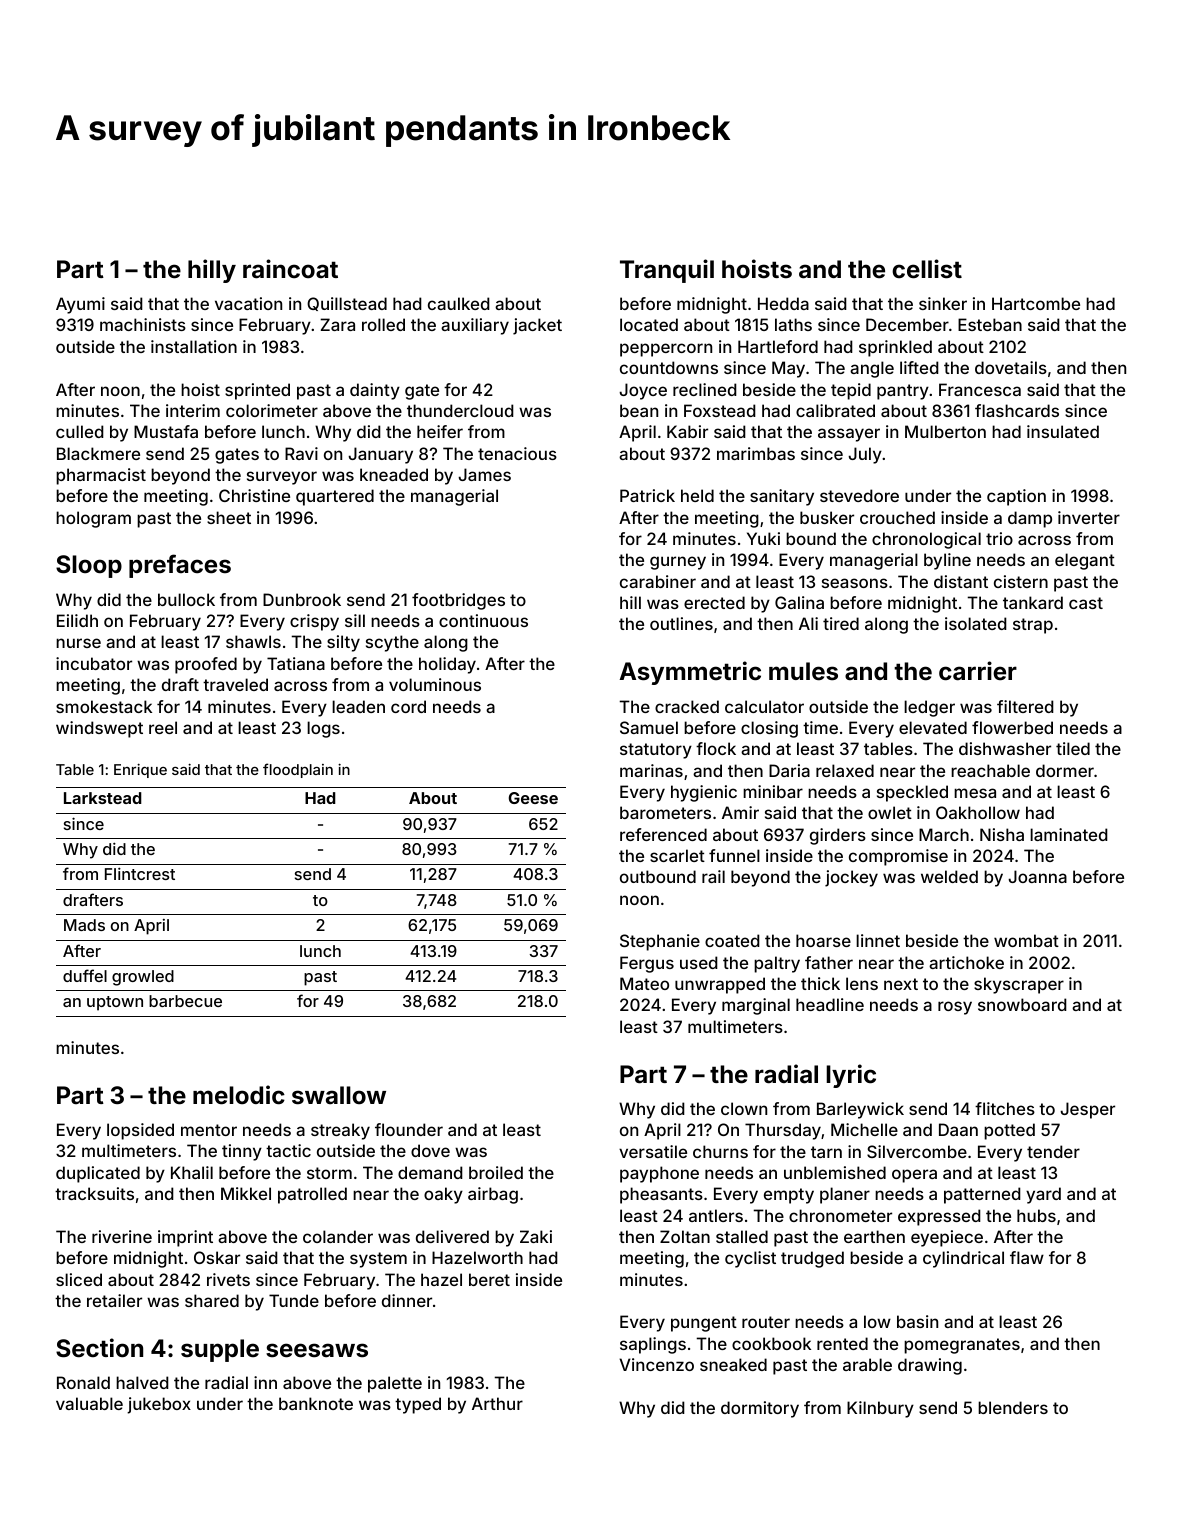 This screenshot has width=1185, height=1534. Describe the element at coordinates (803, 671) in the screenshot. I see `mules` at that location.
